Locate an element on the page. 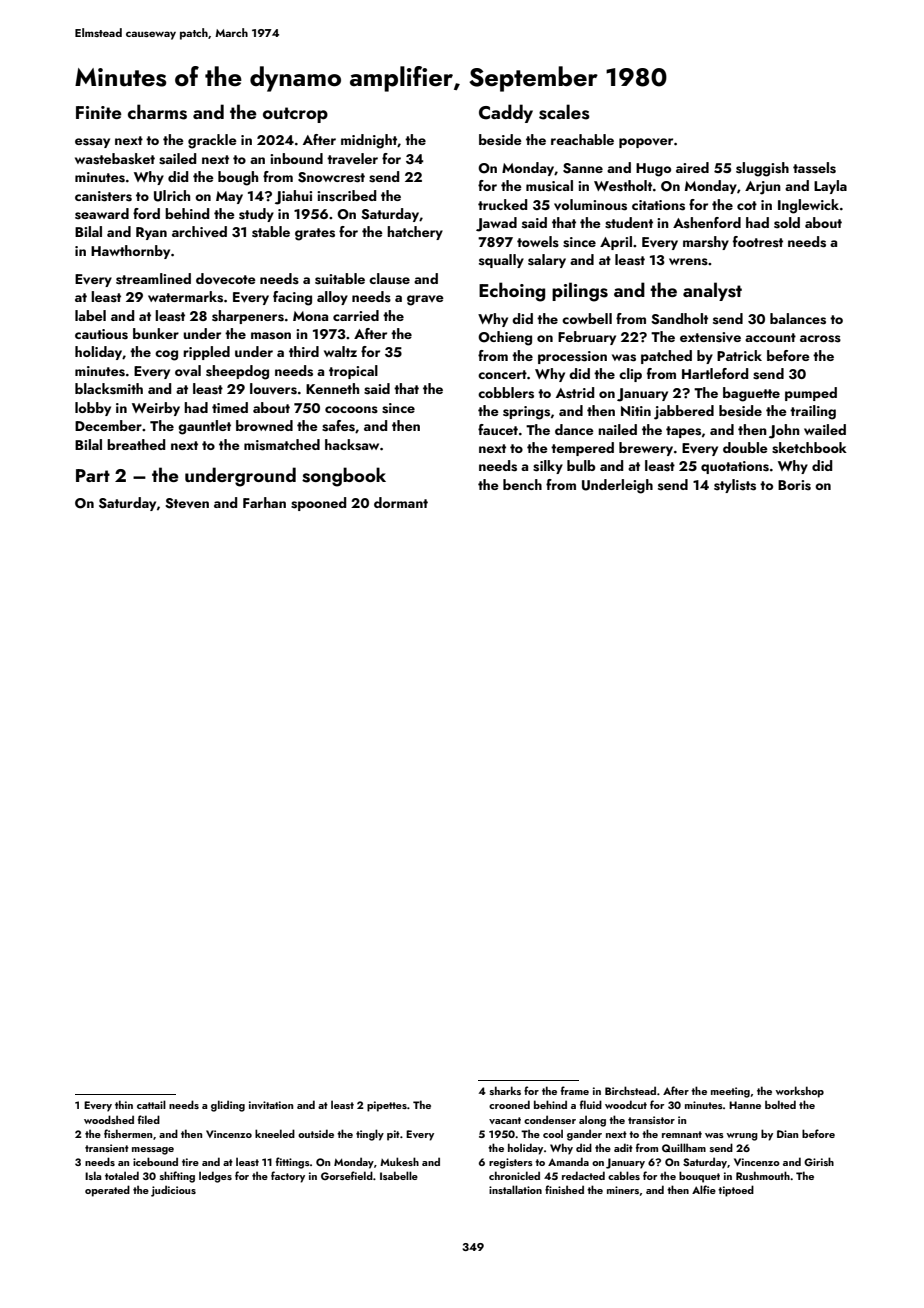 This image has width=924, height=1308. faucet is located at coordinates (498, 429).
